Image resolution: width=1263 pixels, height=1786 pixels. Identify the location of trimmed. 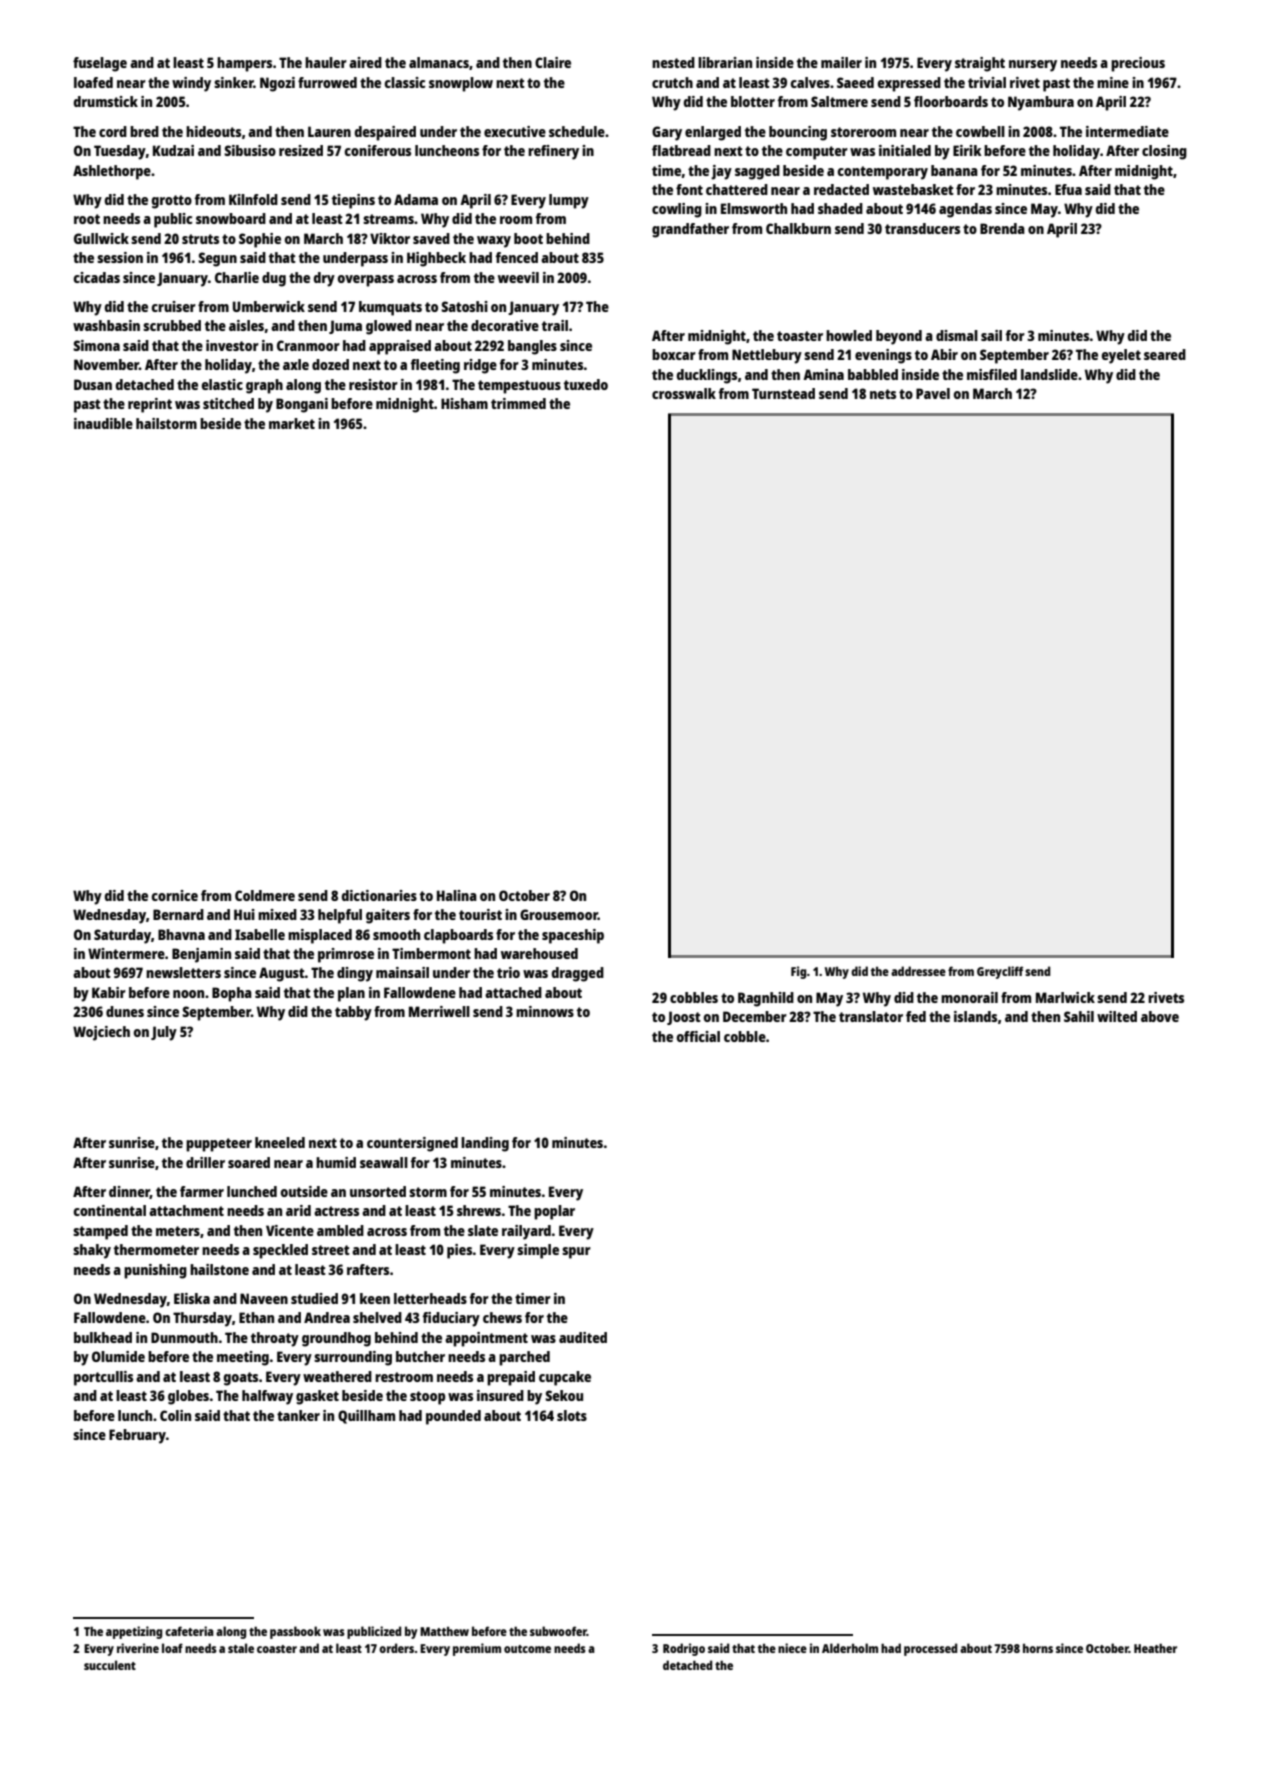
(518, 403).
